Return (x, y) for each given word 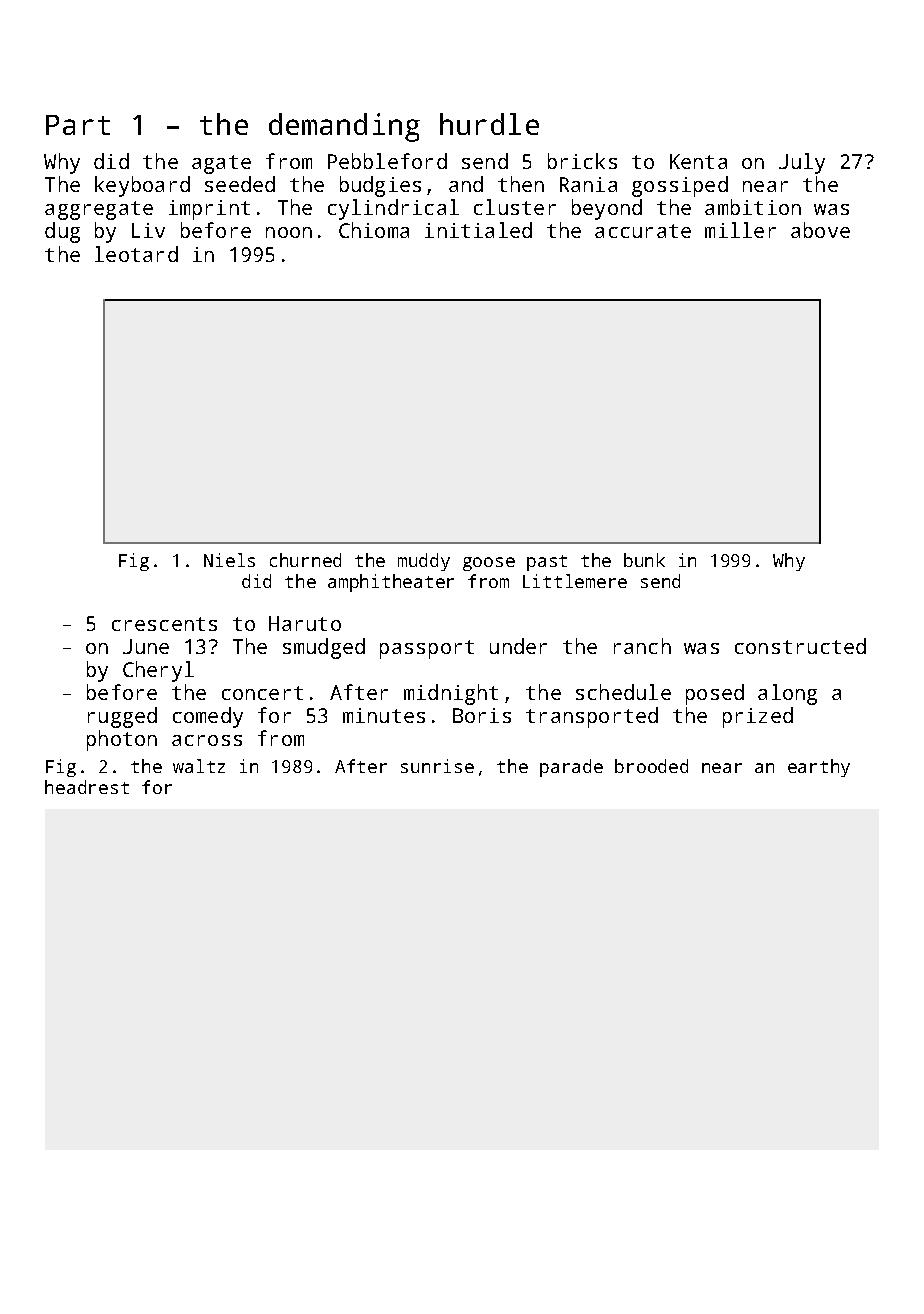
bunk (644, 560)
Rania (588, 184)
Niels (229, 560)
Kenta (698, 161)
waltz (199, 766)
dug (62, 232)
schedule (623, 692)
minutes (384, 715)
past (547, 563)
